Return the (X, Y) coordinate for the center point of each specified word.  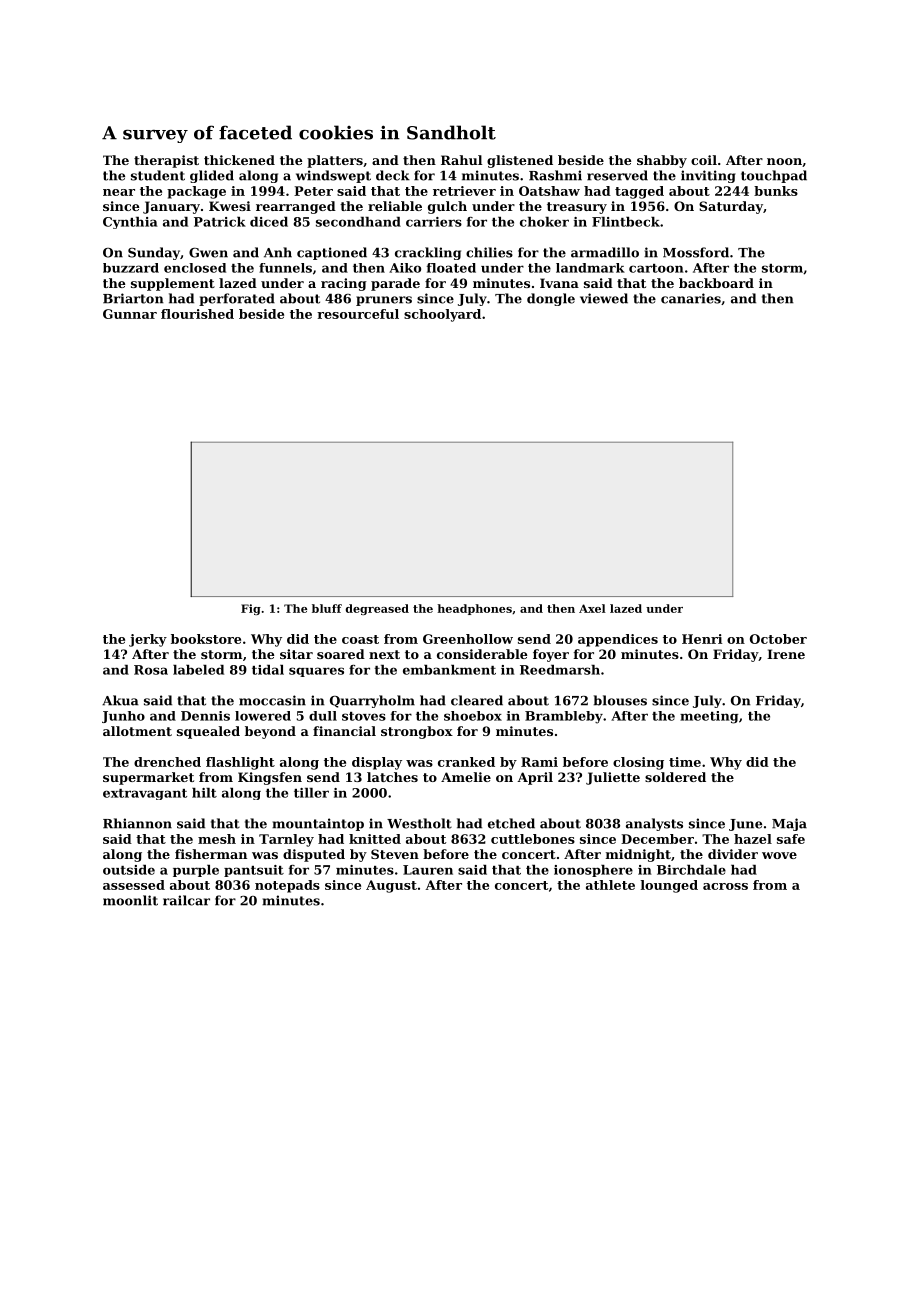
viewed (604, 298)
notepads (287, 886)
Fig (251, 609)
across (725, 886)
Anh (278, 252)
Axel (592, 608)
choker (544, 222)
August (391, 886)
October (778, 639)
